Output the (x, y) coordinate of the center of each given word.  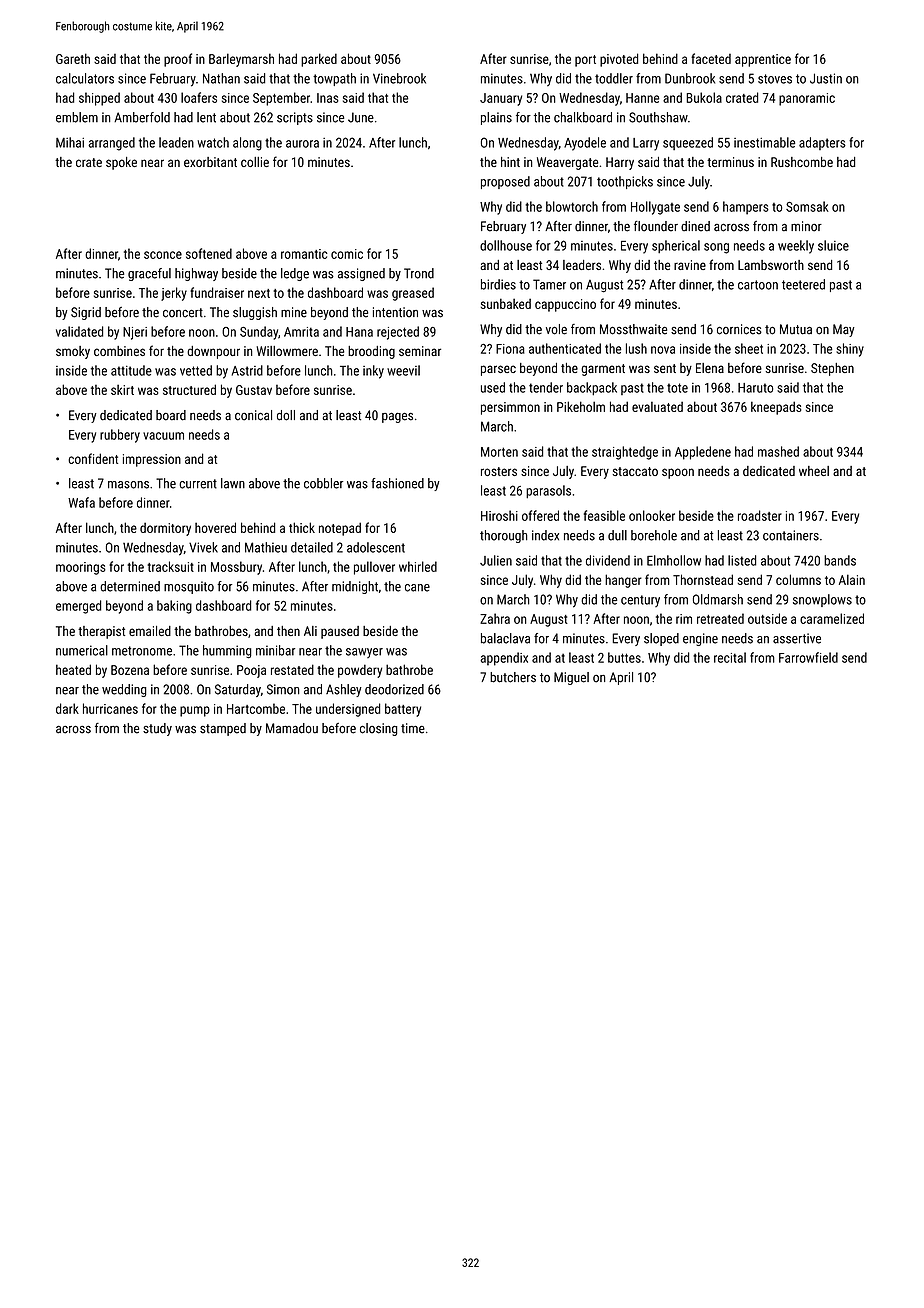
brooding (371, 352)
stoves (775, 79)
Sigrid (86, 313)
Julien (496, 560)
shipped (99, 99)
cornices (739, 329)
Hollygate (655, 208)
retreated (720, 618)
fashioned (397, 483)
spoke (121, 163)
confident (93, 458)
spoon (678, 473)
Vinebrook (399, 78)
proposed (505, 182)
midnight (355, 587)
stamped (223, 729)
